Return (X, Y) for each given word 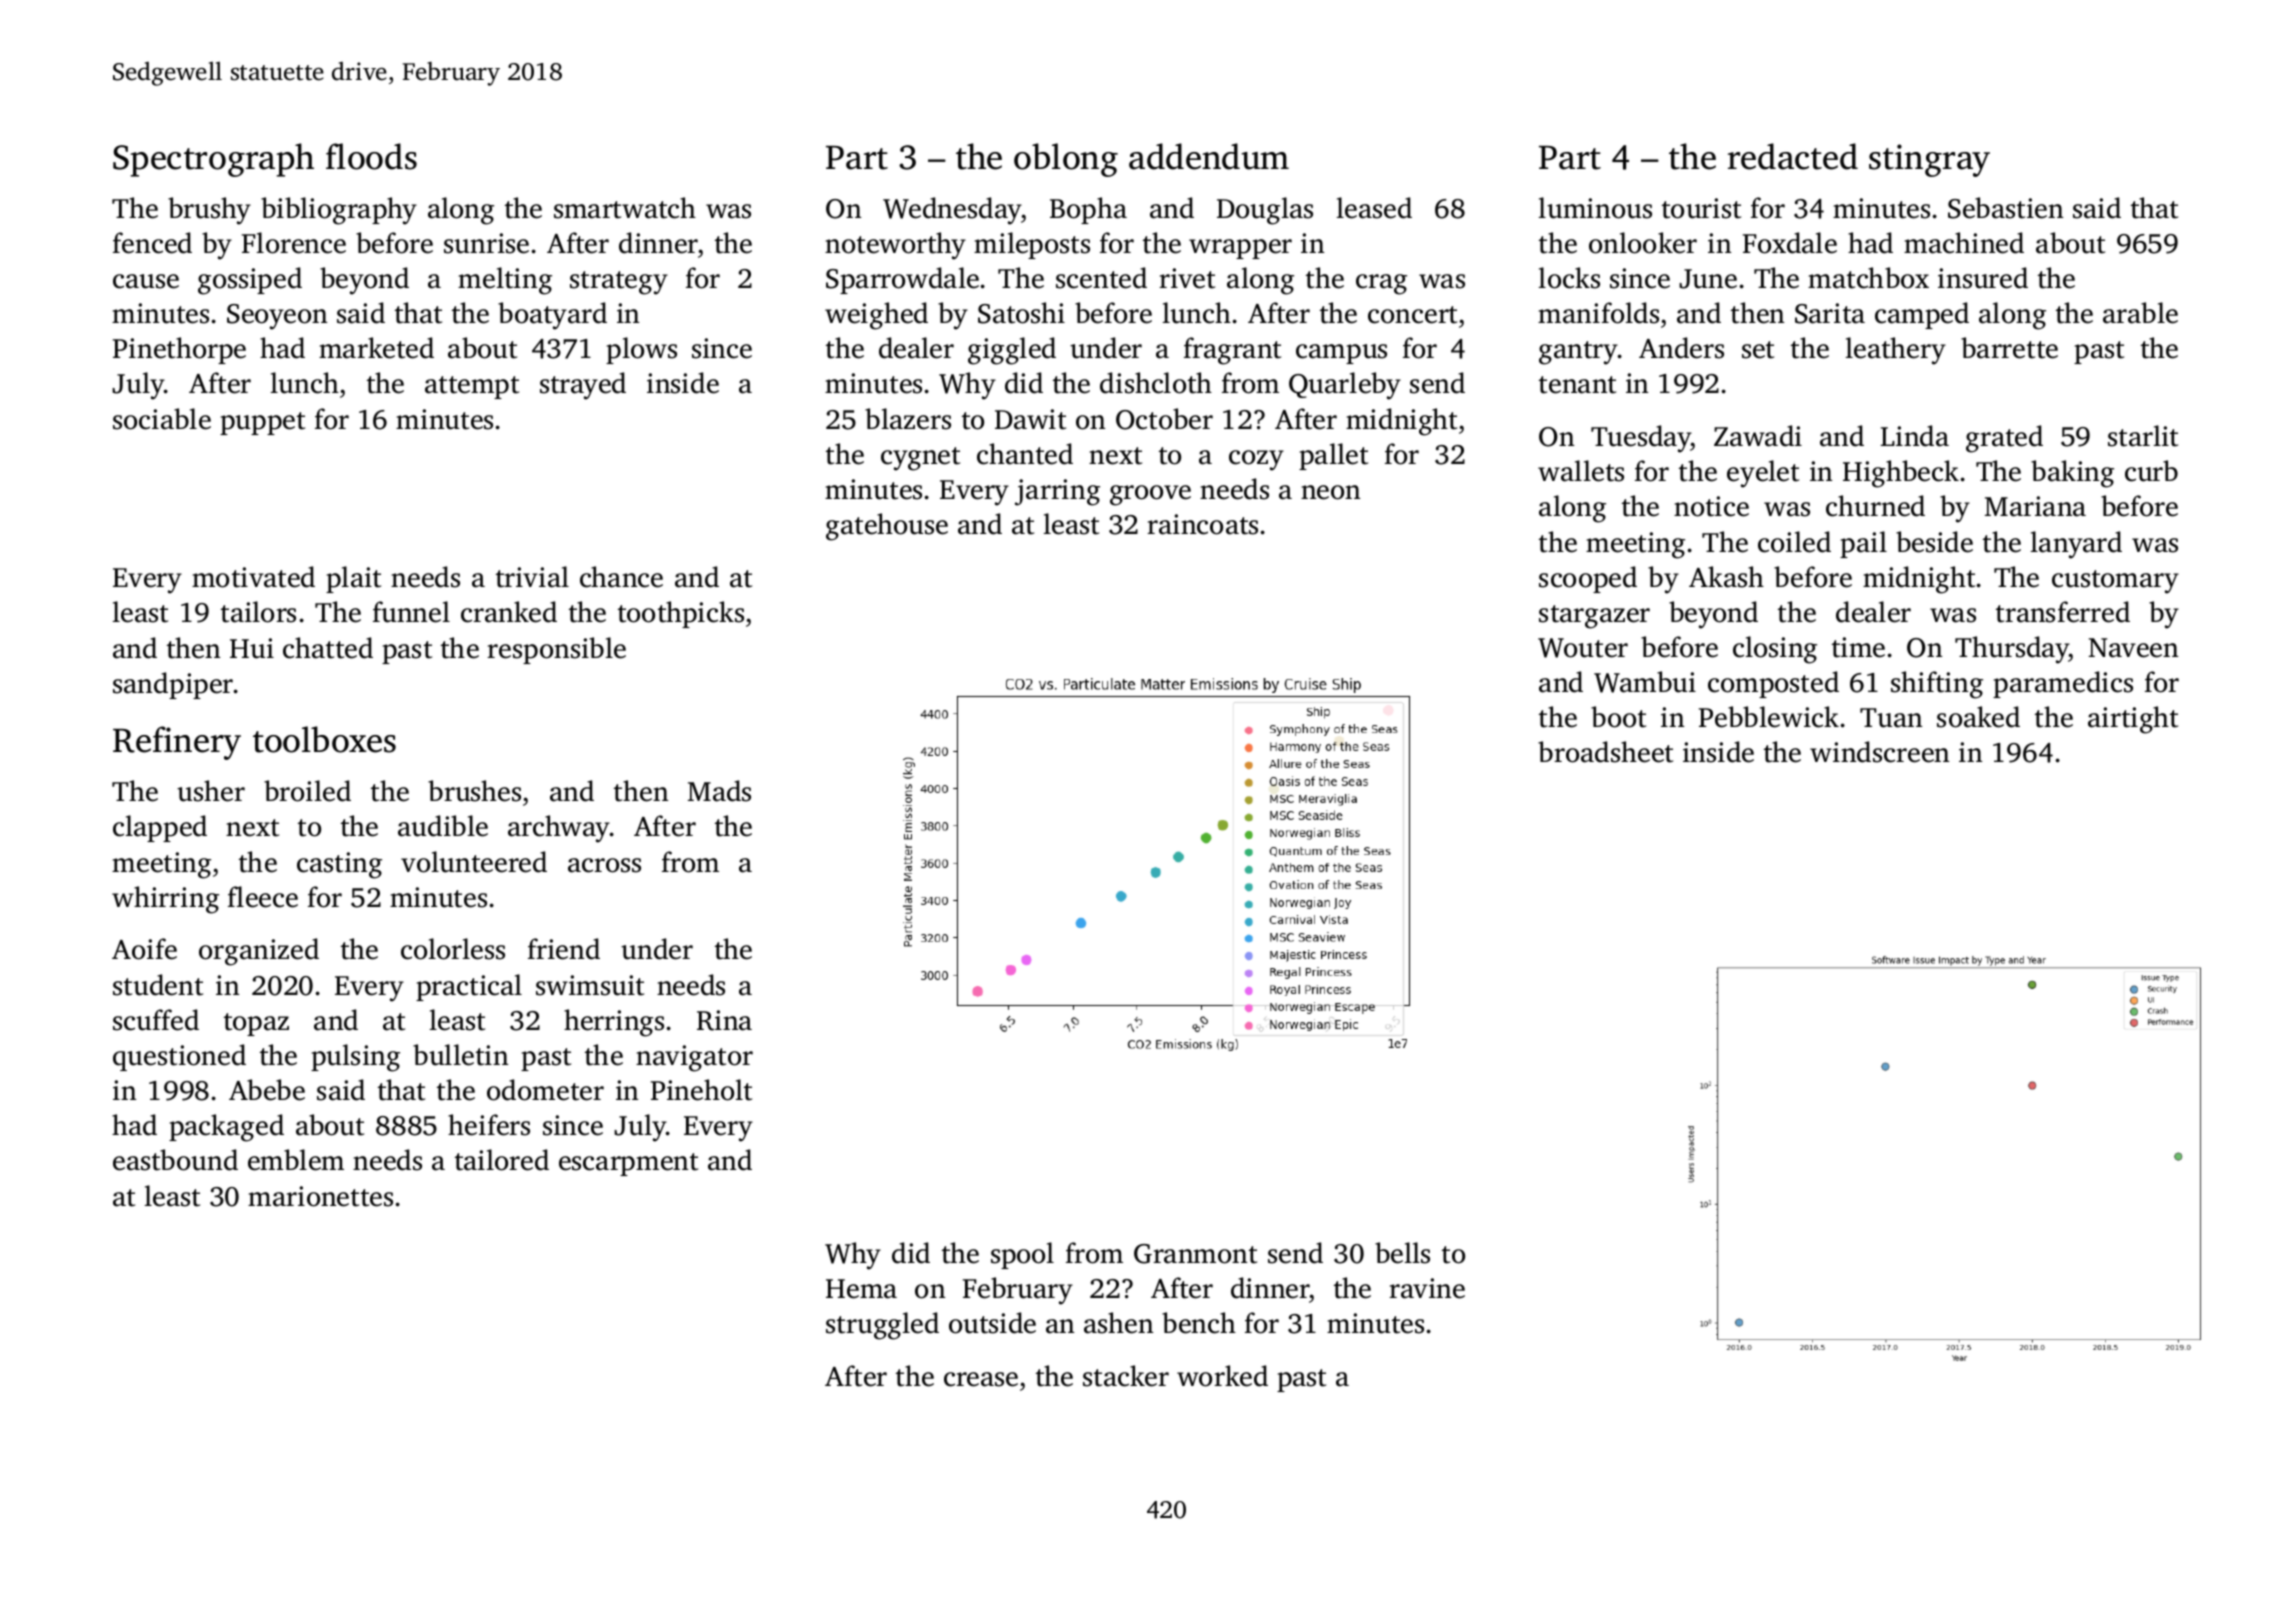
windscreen (1880, 752)
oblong (1066, 160)
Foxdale (1790, 243)
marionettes (320, 1196)
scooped (1588, 579)
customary (2115, 582)
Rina (724, 1020)
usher (211, 791)
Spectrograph (213, 160)
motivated (253, 577)
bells (1402, 1253)
